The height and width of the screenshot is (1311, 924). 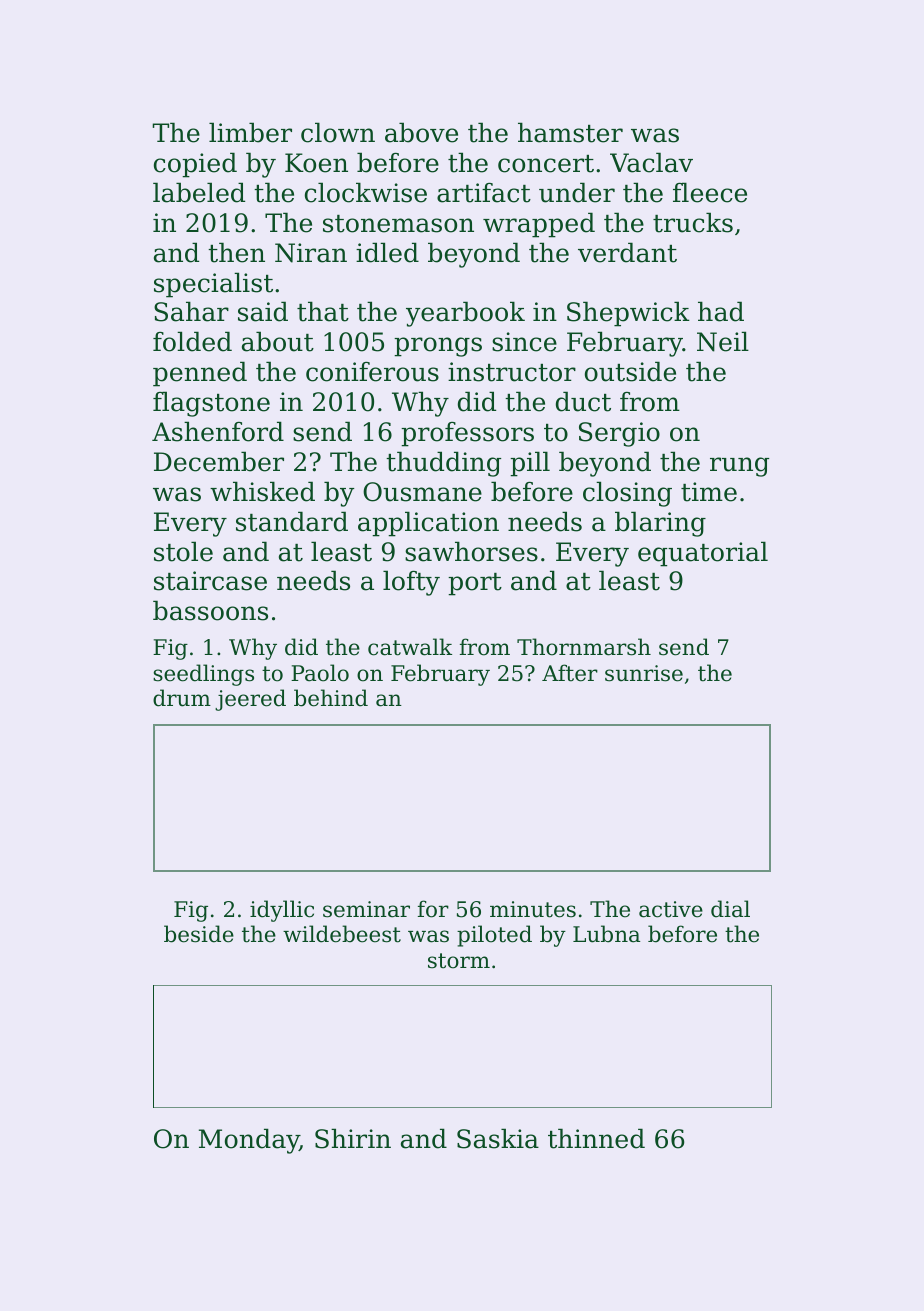 What do you see at coordinates (249, 1141) in the screenshot?
I see `Monday` at bounding box center [249, 1141].
